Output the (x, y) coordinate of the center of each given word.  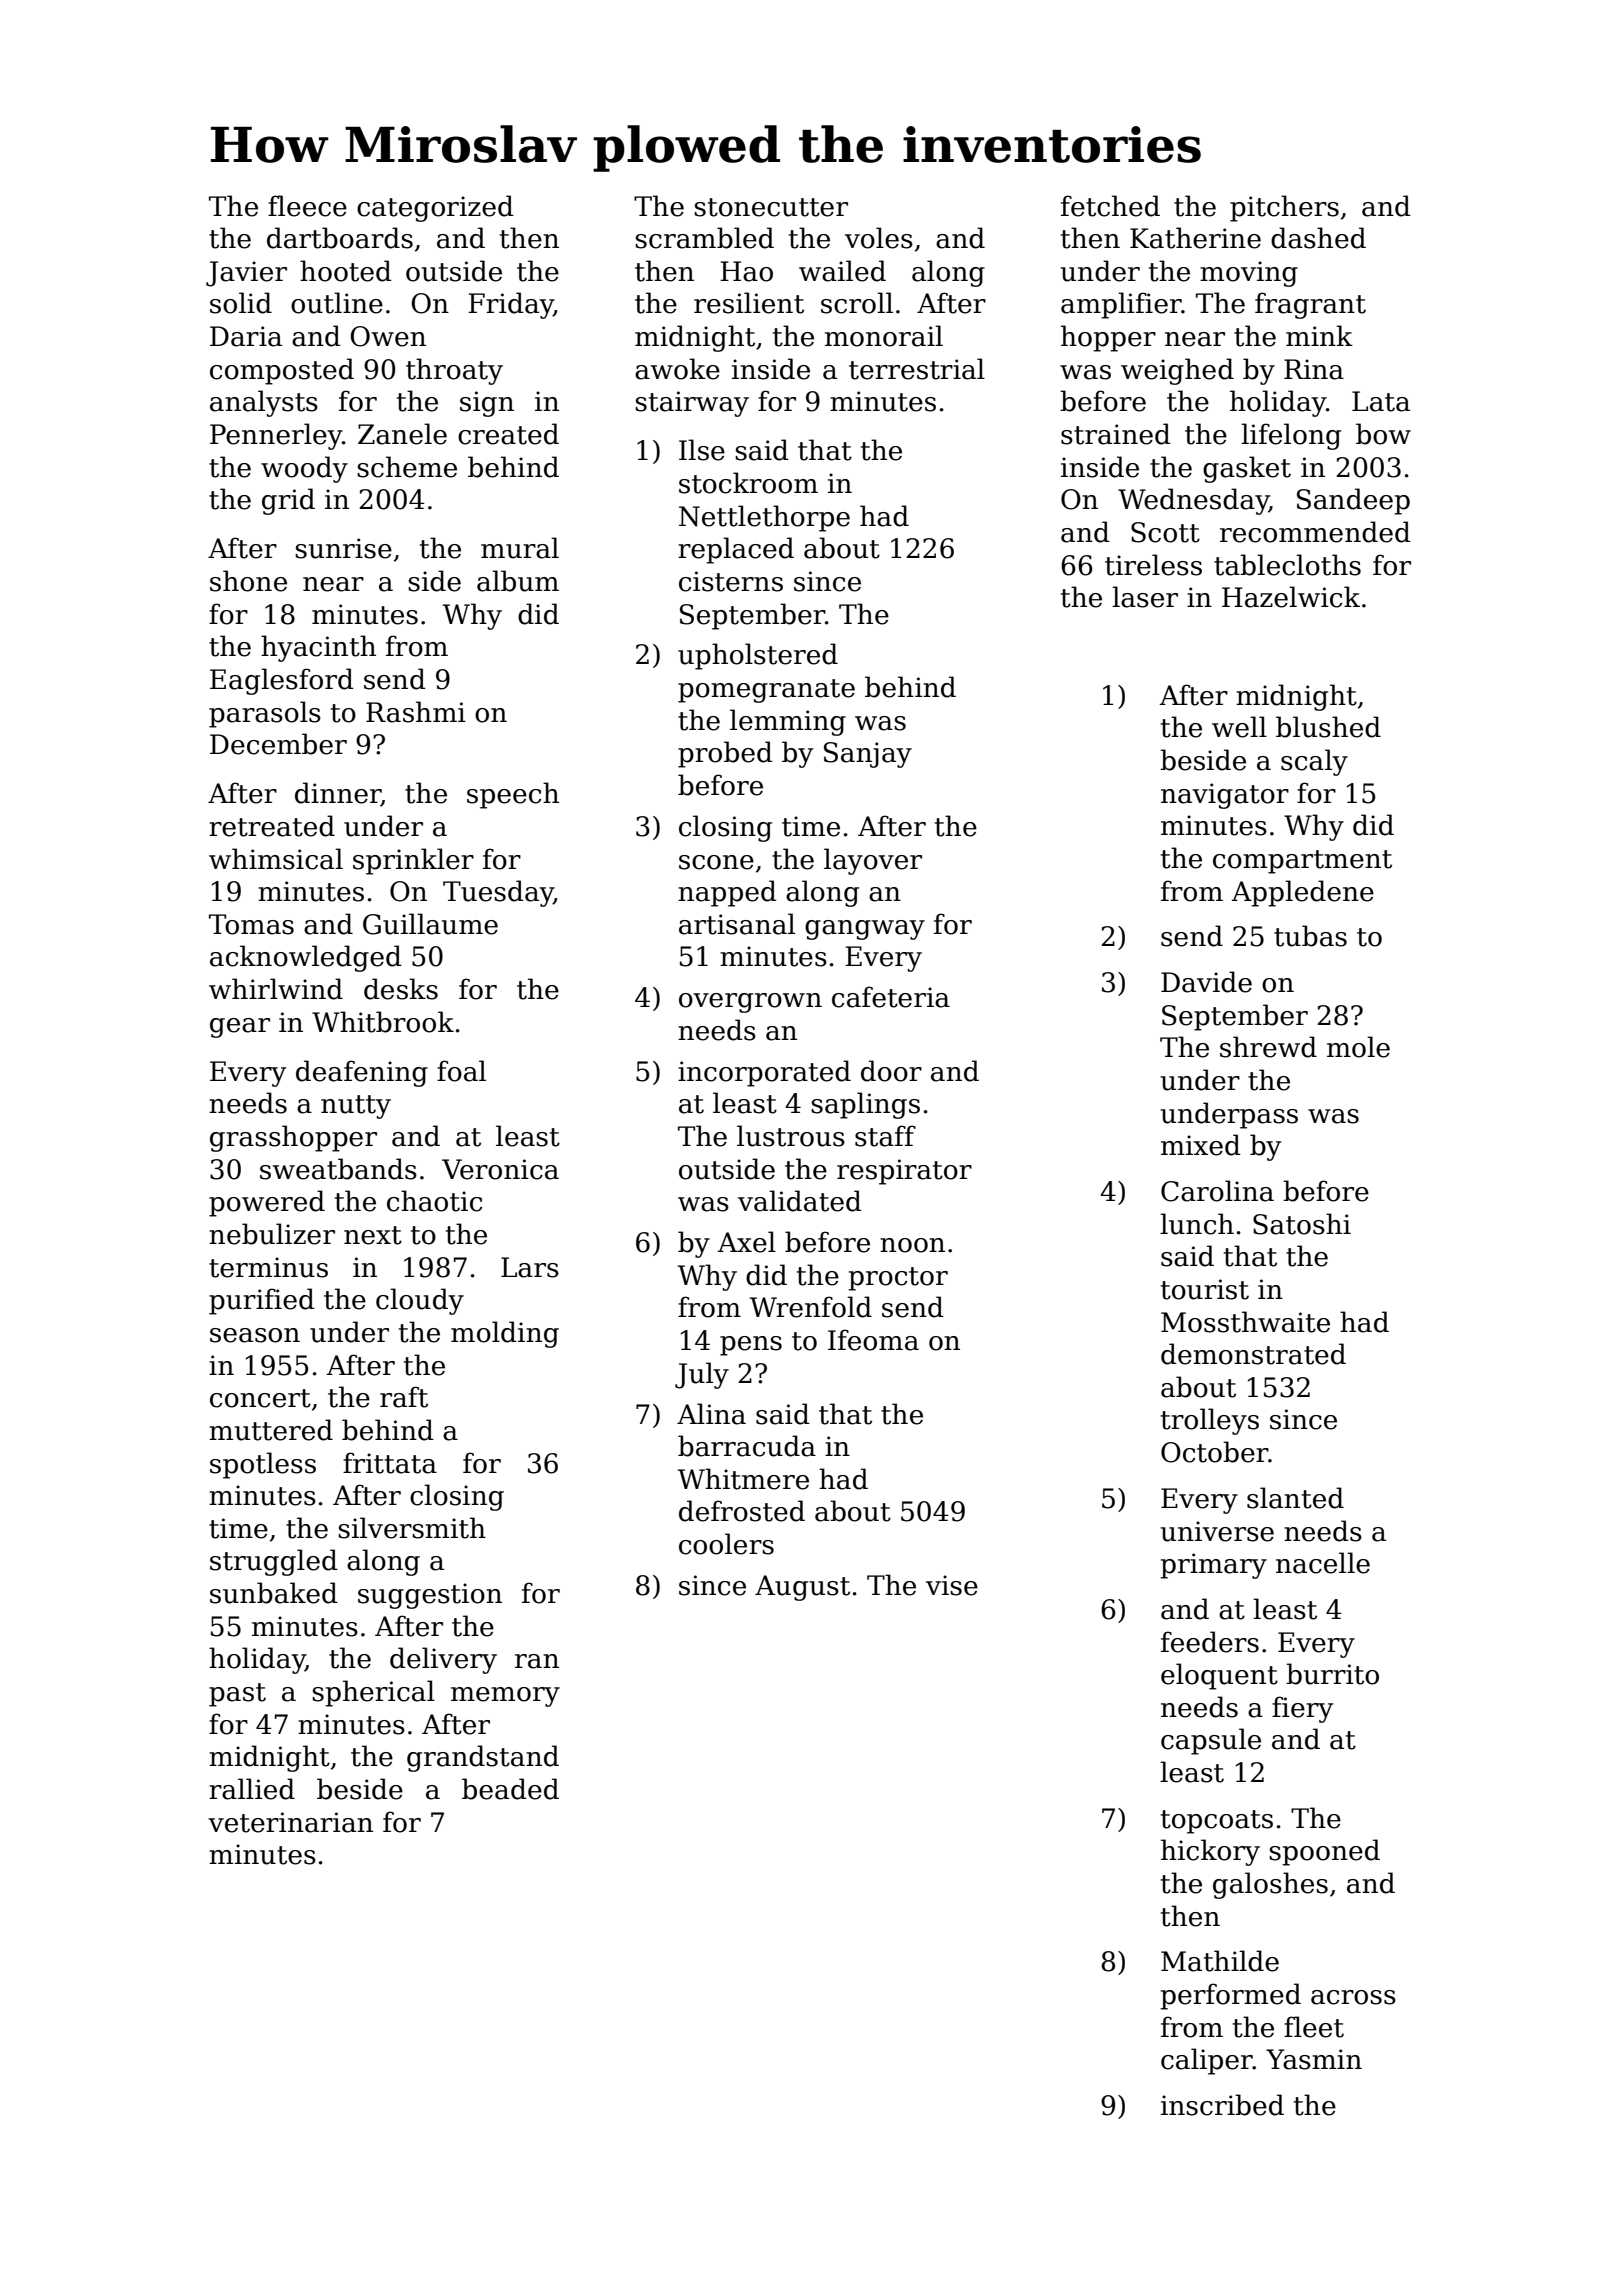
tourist (1205, 1289)
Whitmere (743, 1479)
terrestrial (917, 369)
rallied (252, 1789)
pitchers (1284, 208)
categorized (435, 208)
